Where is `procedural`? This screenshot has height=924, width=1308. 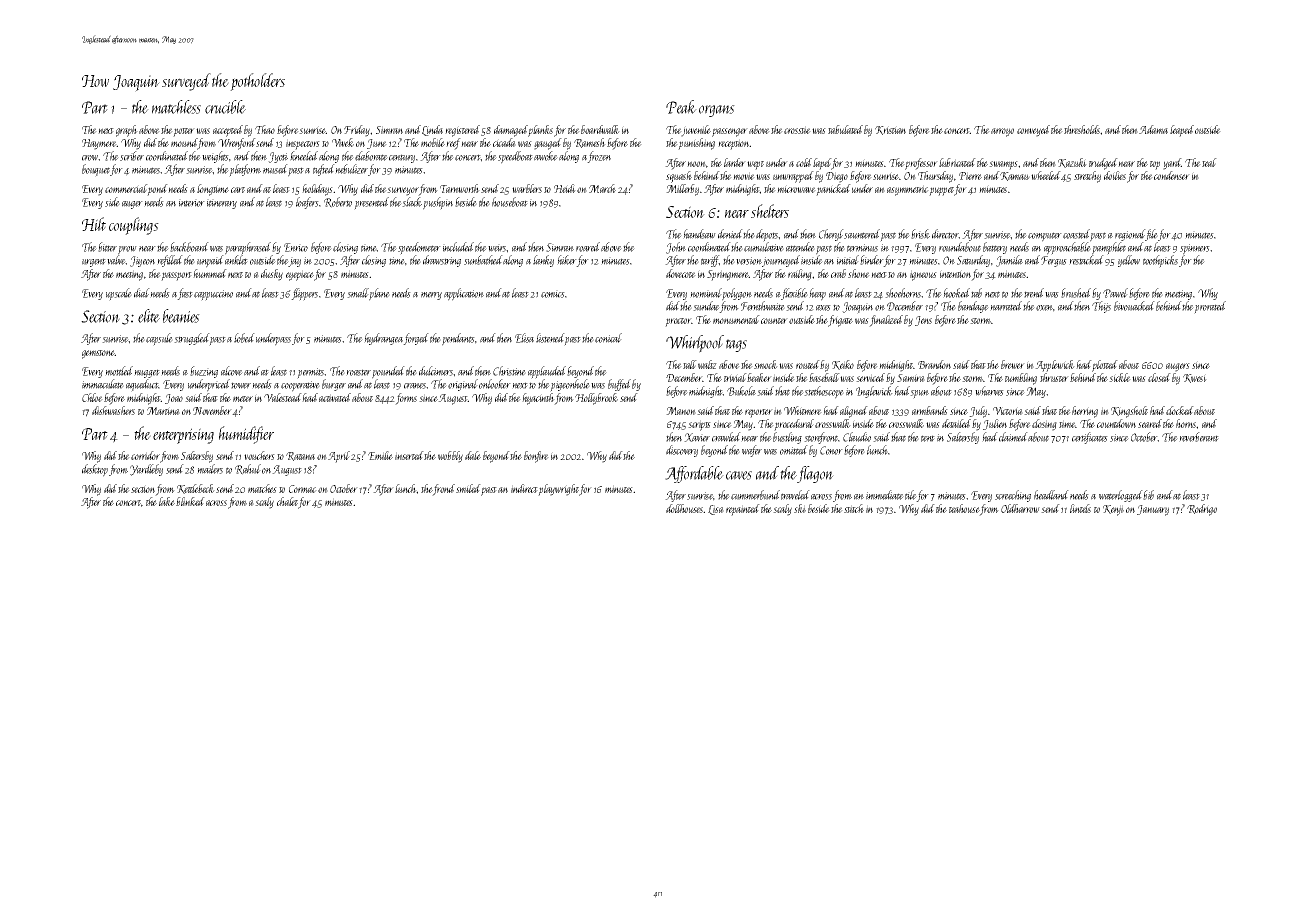 procedural is located at coordinates (794, 425).
